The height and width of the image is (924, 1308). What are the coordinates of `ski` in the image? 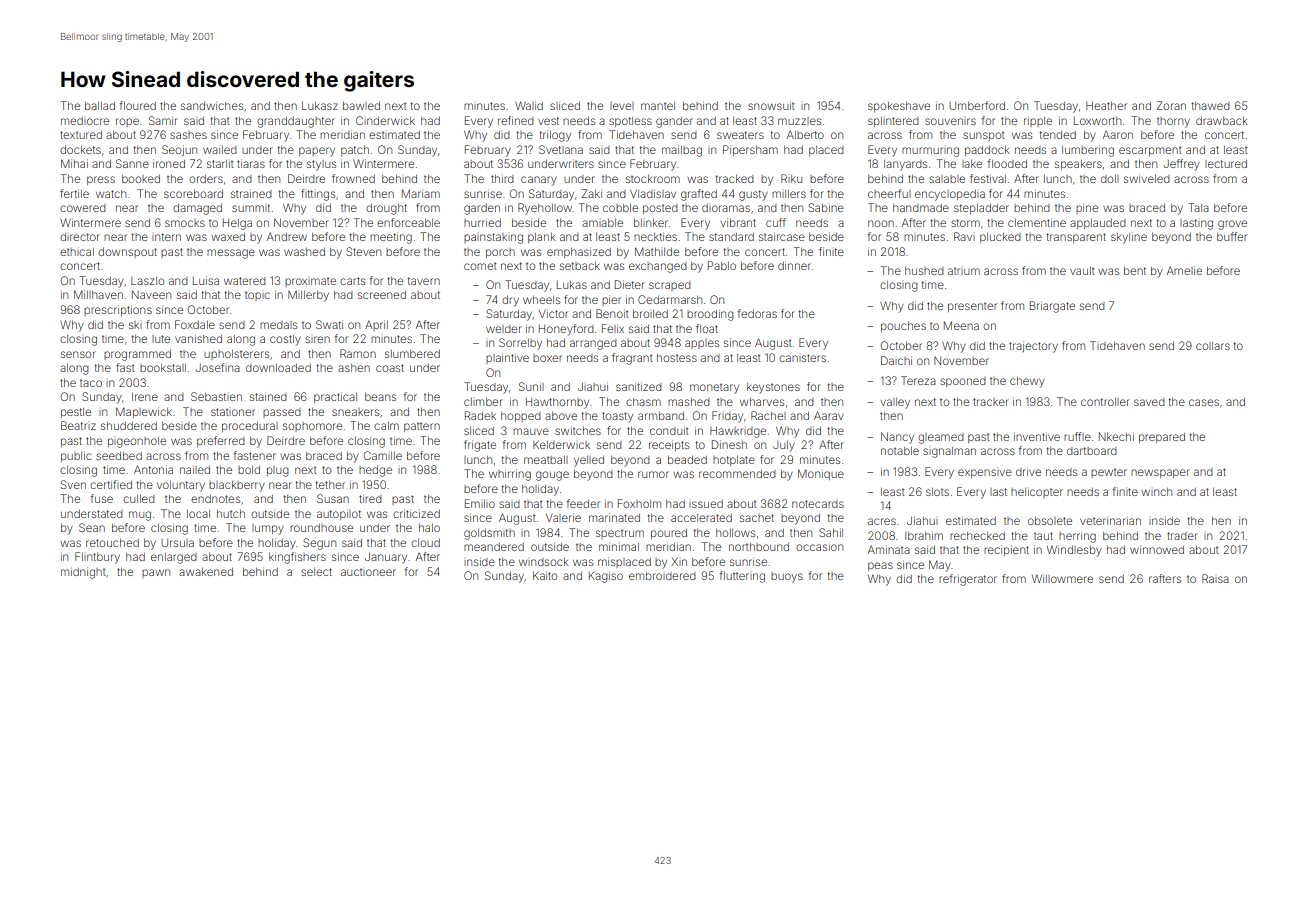 It's located at (135, 325).
